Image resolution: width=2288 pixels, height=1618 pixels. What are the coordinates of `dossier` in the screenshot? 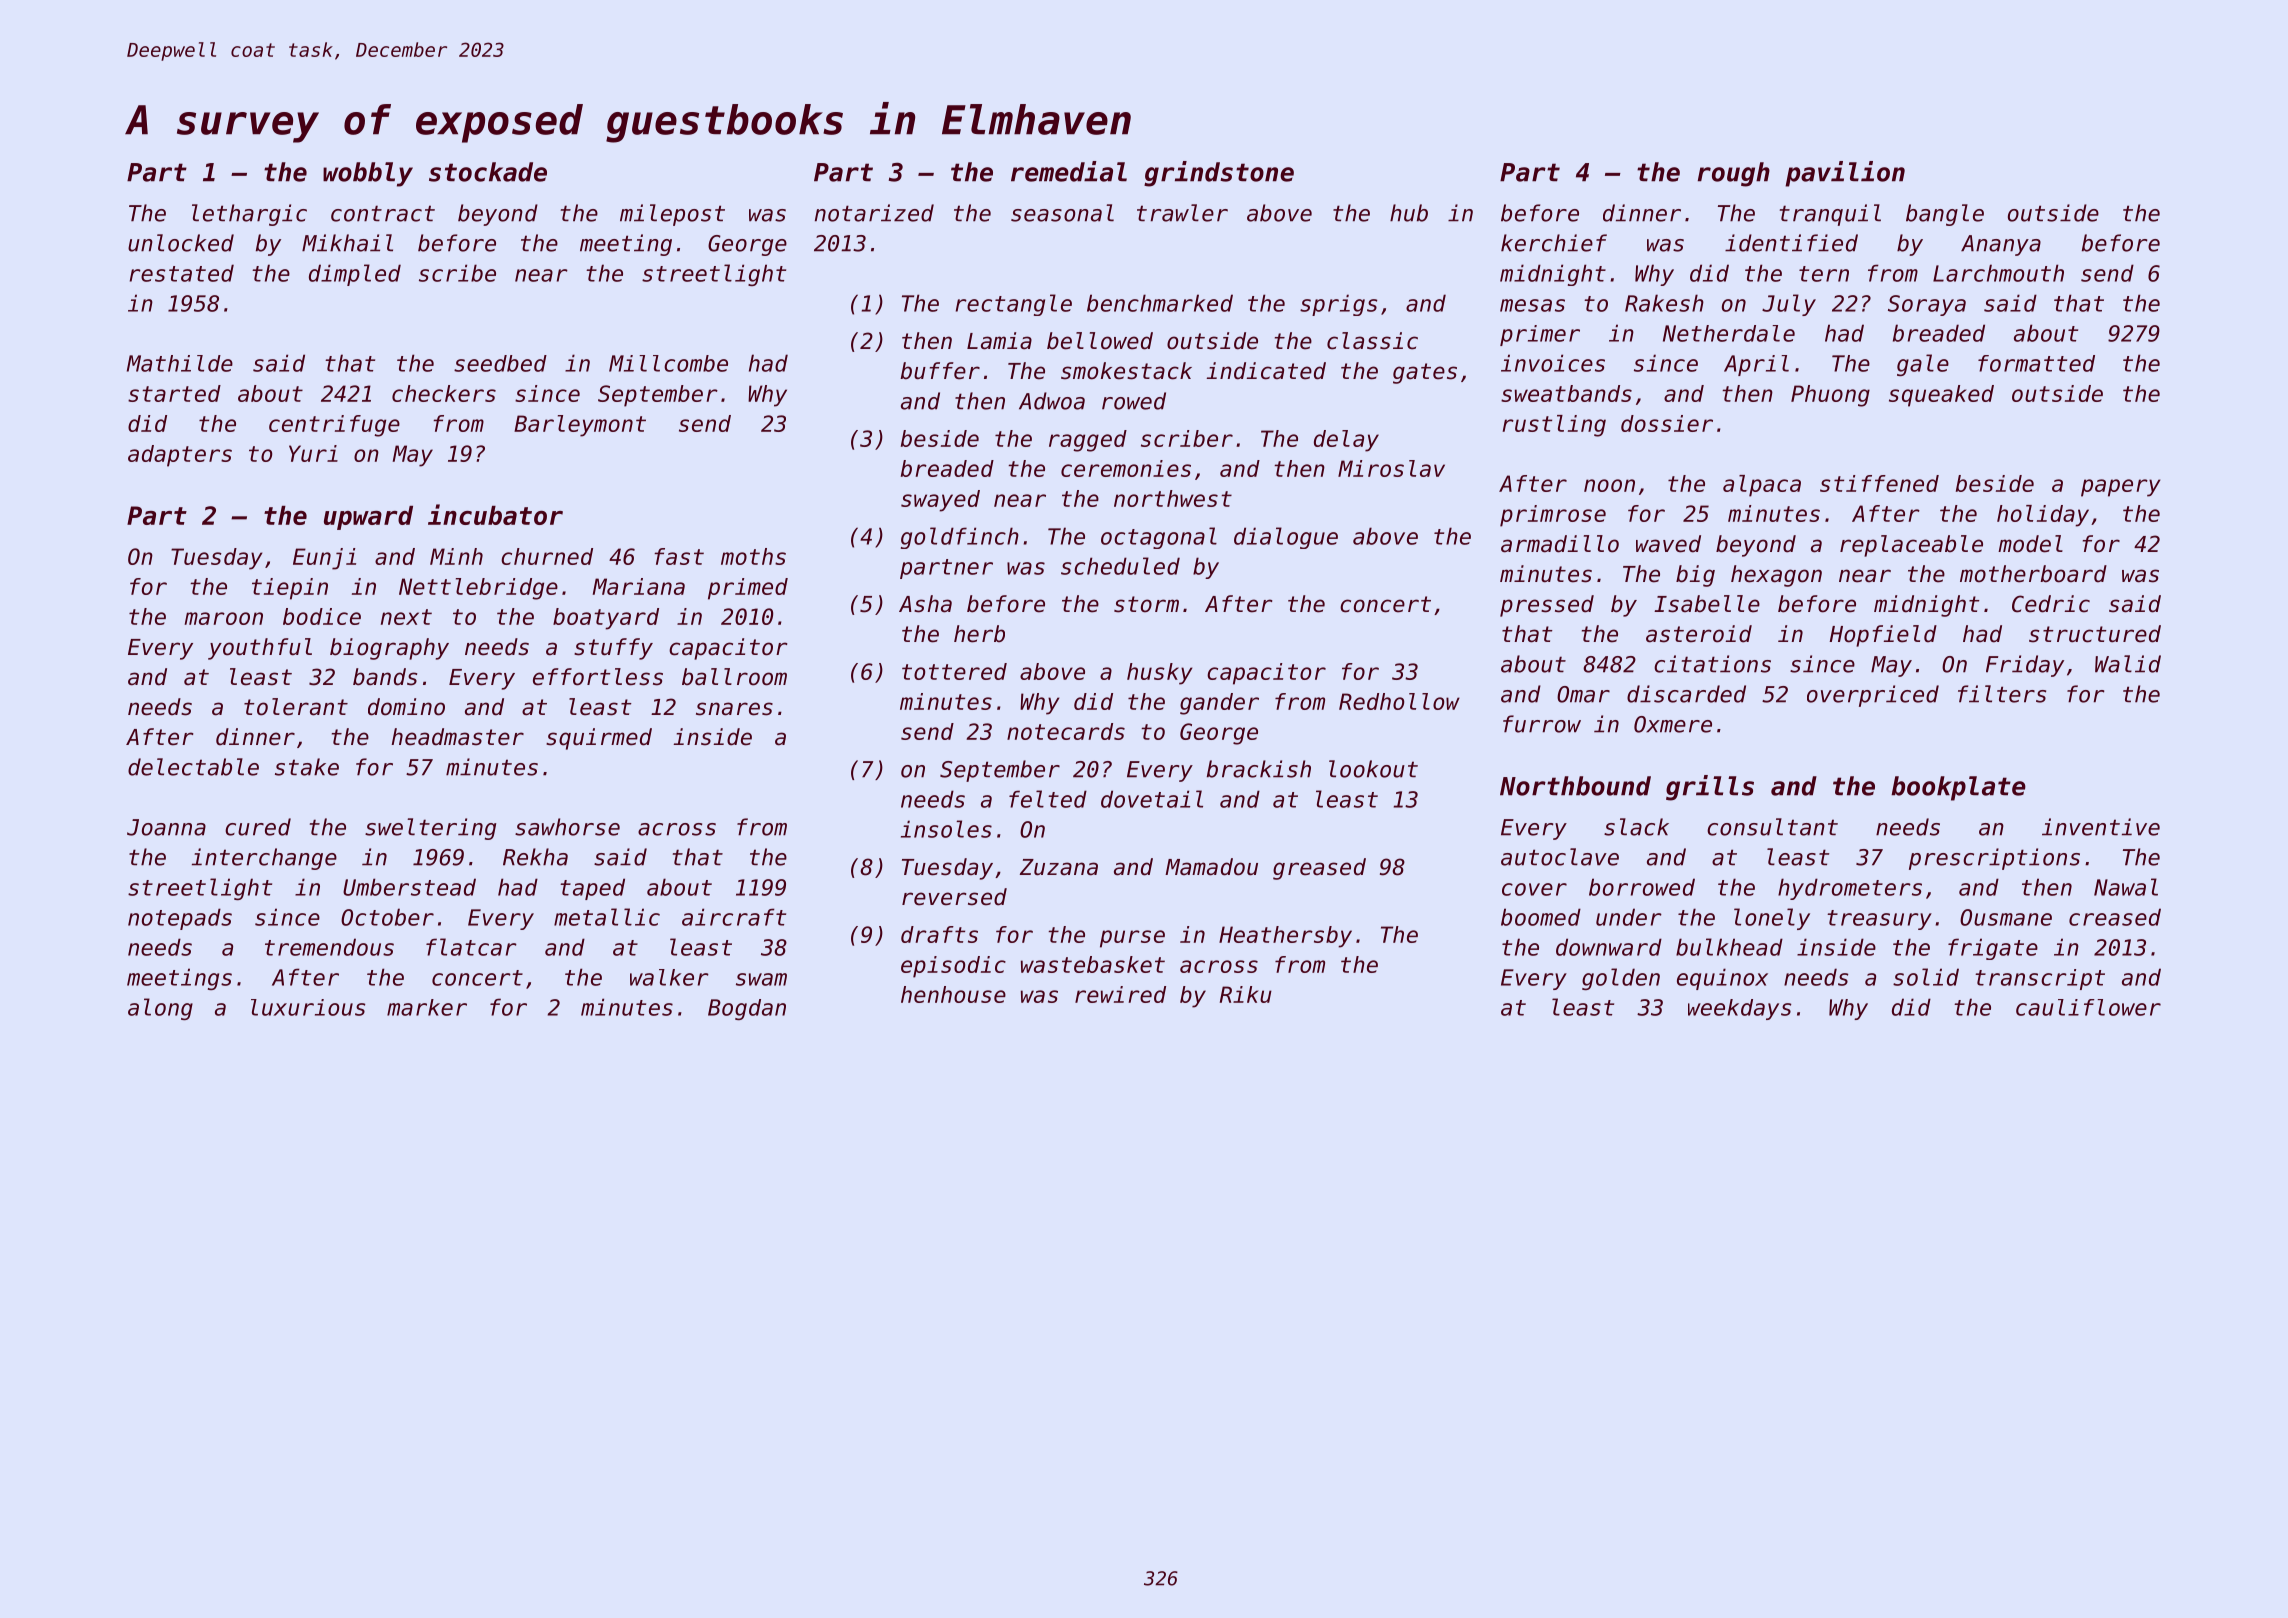 It's located at (1667, 423).
